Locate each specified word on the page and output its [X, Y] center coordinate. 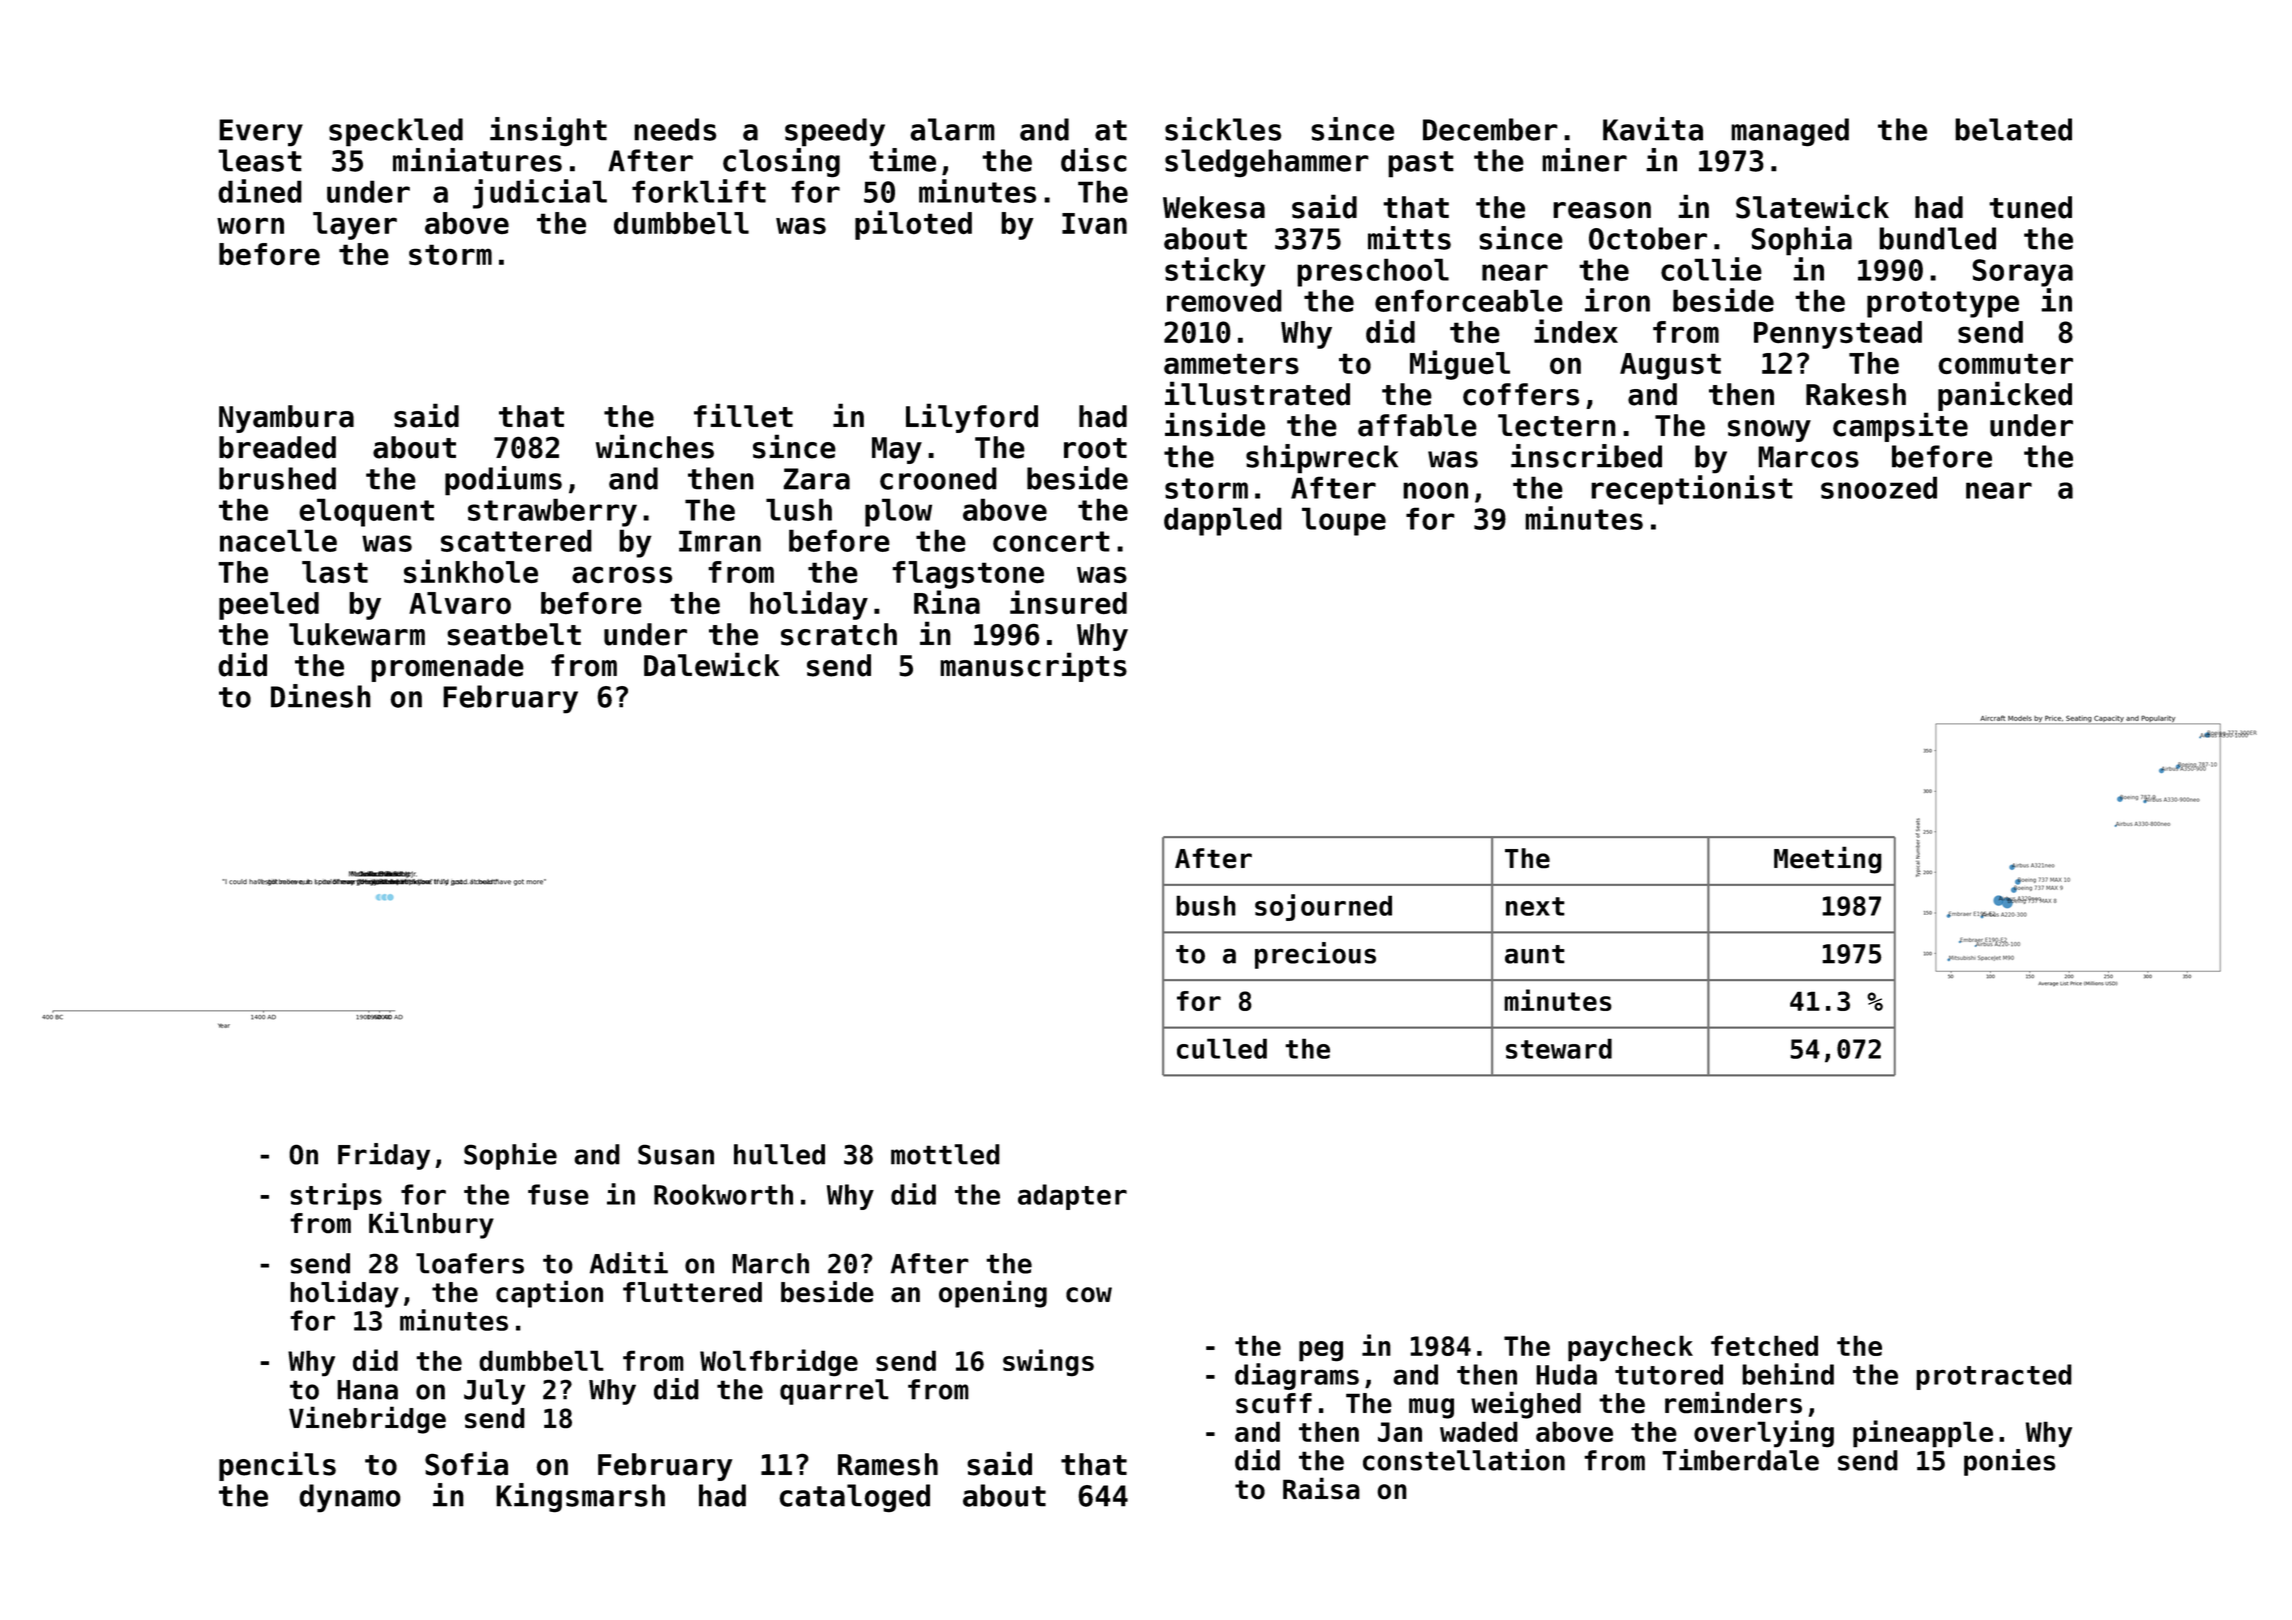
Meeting [1828, 860]
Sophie [510, 1156]
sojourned [1323, 907]
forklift [699, 191]
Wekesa [1214, 207]
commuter [2006, 364]
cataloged [854, 1498]
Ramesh [888, 1464]
